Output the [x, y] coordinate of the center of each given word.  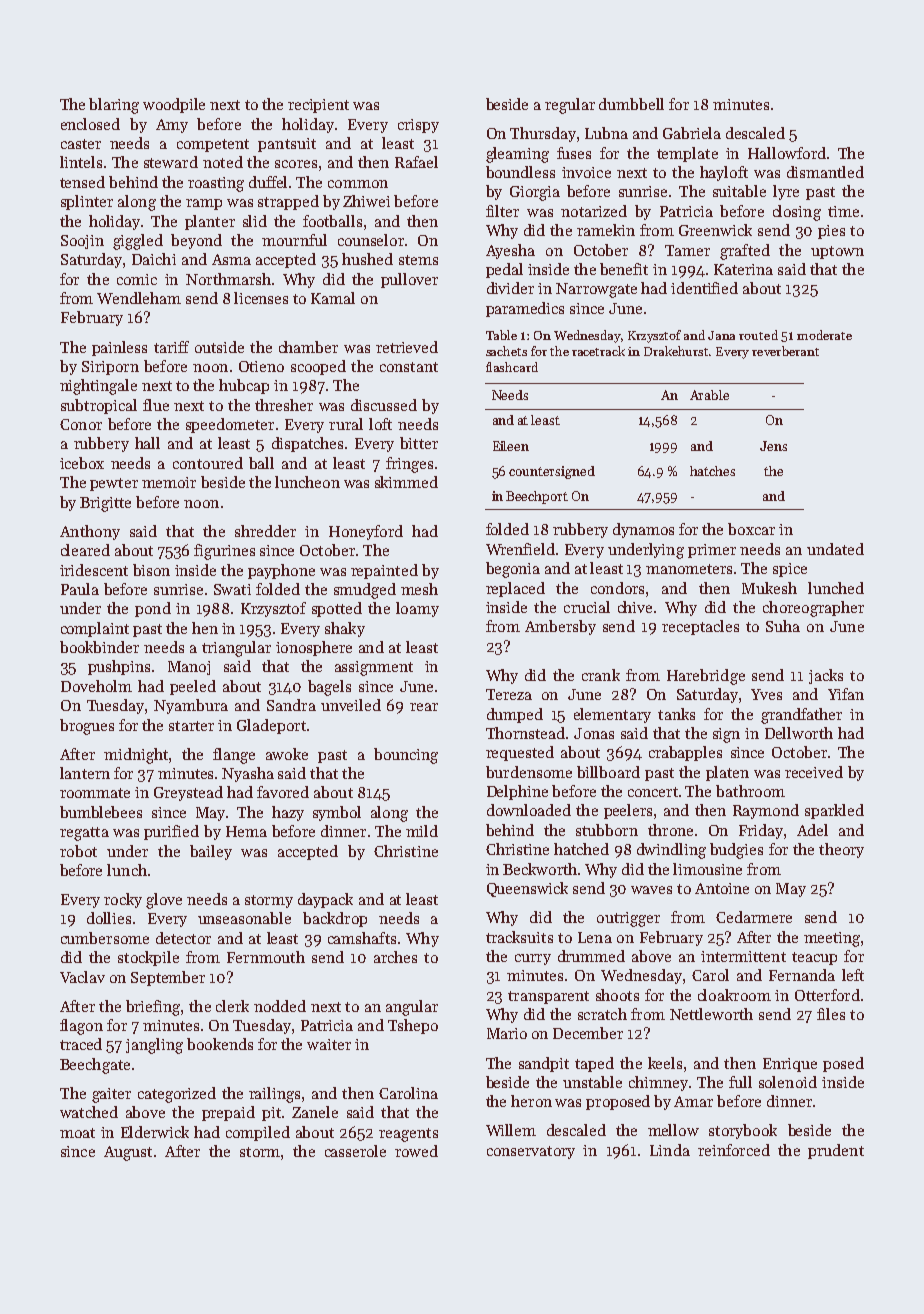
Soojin [82, 242]
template [687, 154]
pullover [409, 280]
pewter [114, 484]
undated [835, 549]
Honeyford [366, 532]
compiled [258, 1133]
